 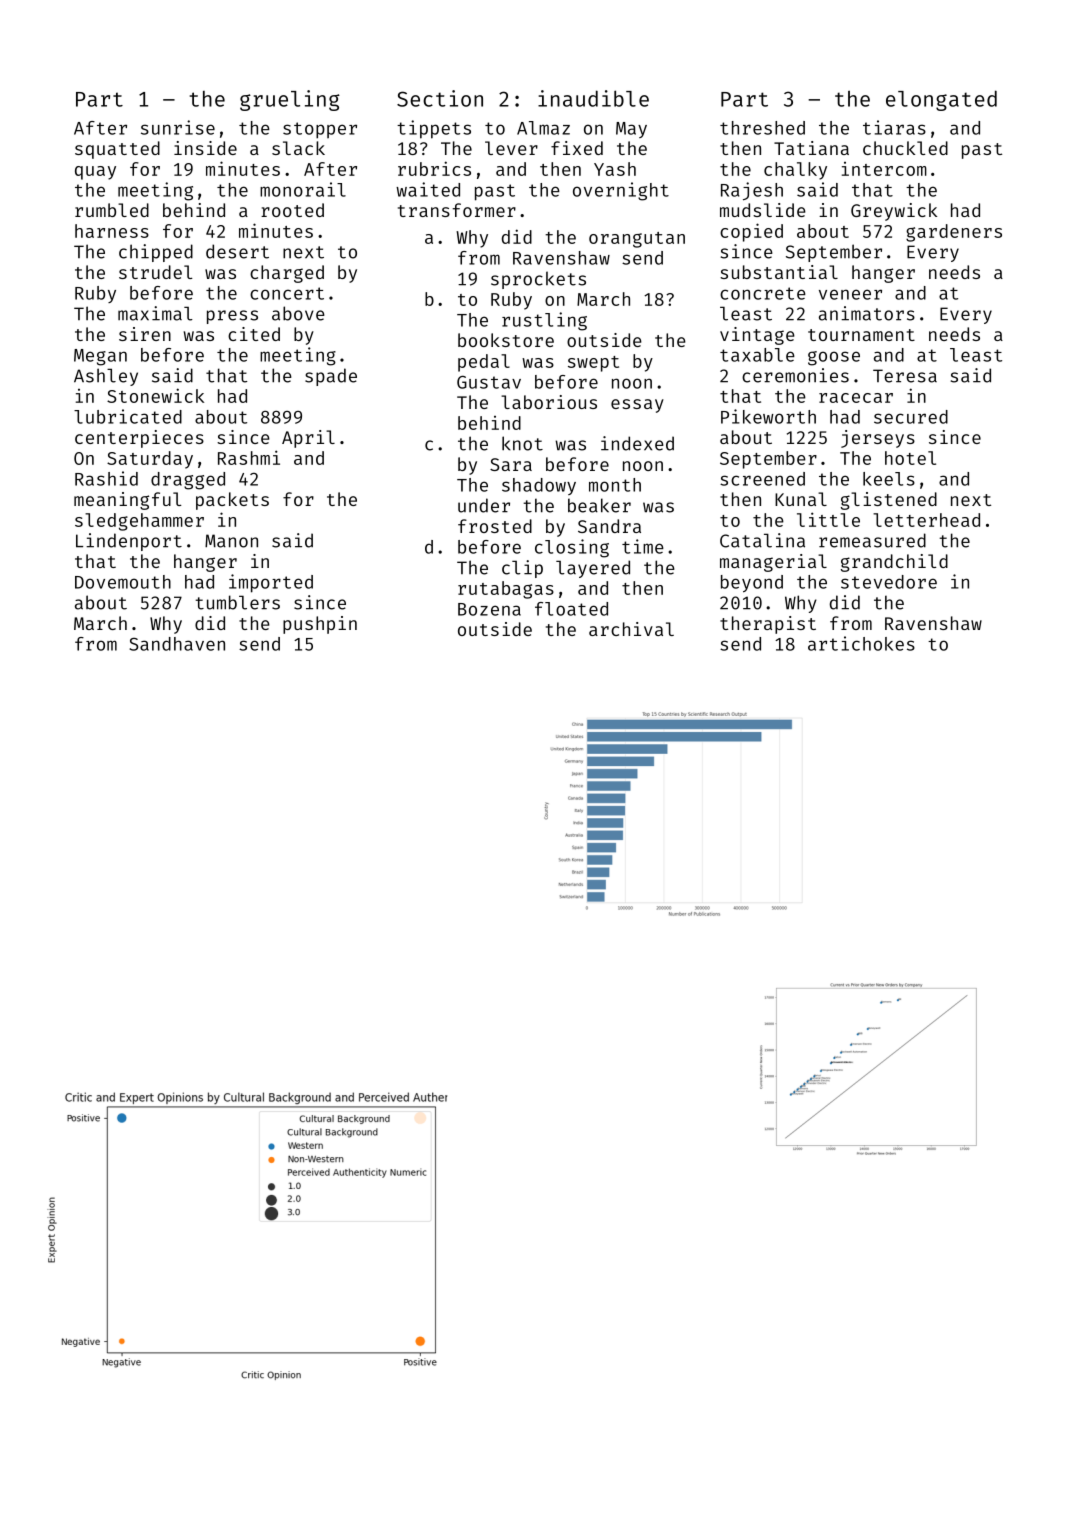 What do you see at coordinates (905, 148) in the screenshot?
I see `chuckled` at bounding box center [905, 148].
